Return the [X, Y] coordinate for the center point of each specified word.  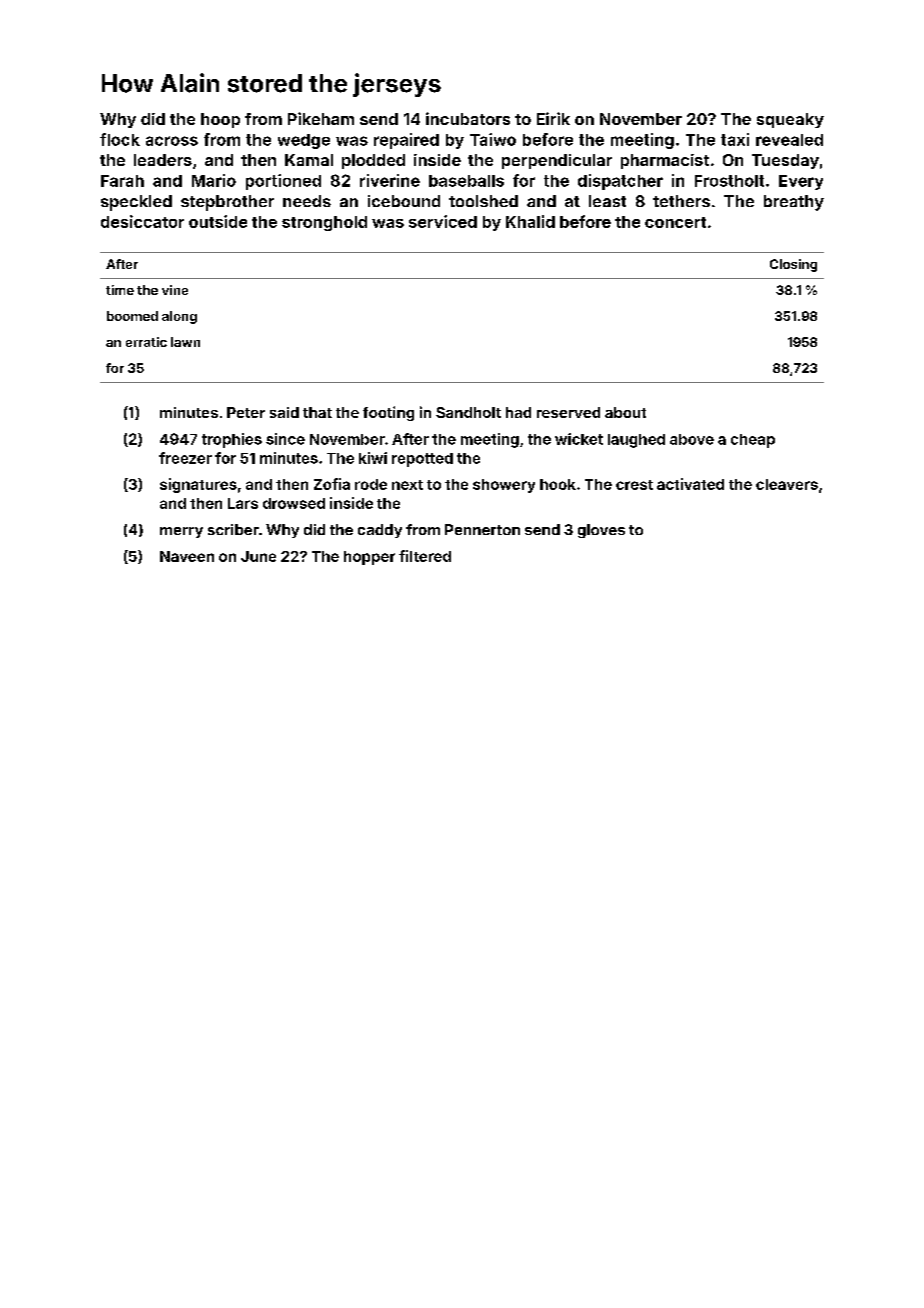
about [625, 412]
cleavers [787, 484]
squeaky [790, 120]
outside [218, 221]
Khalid [530, 221]
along [179, 317]
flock [120, 139]
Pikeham [321, 118]
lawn [185, 342]
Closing [793, 265]
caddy [380, 531]
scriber [233, 529]
